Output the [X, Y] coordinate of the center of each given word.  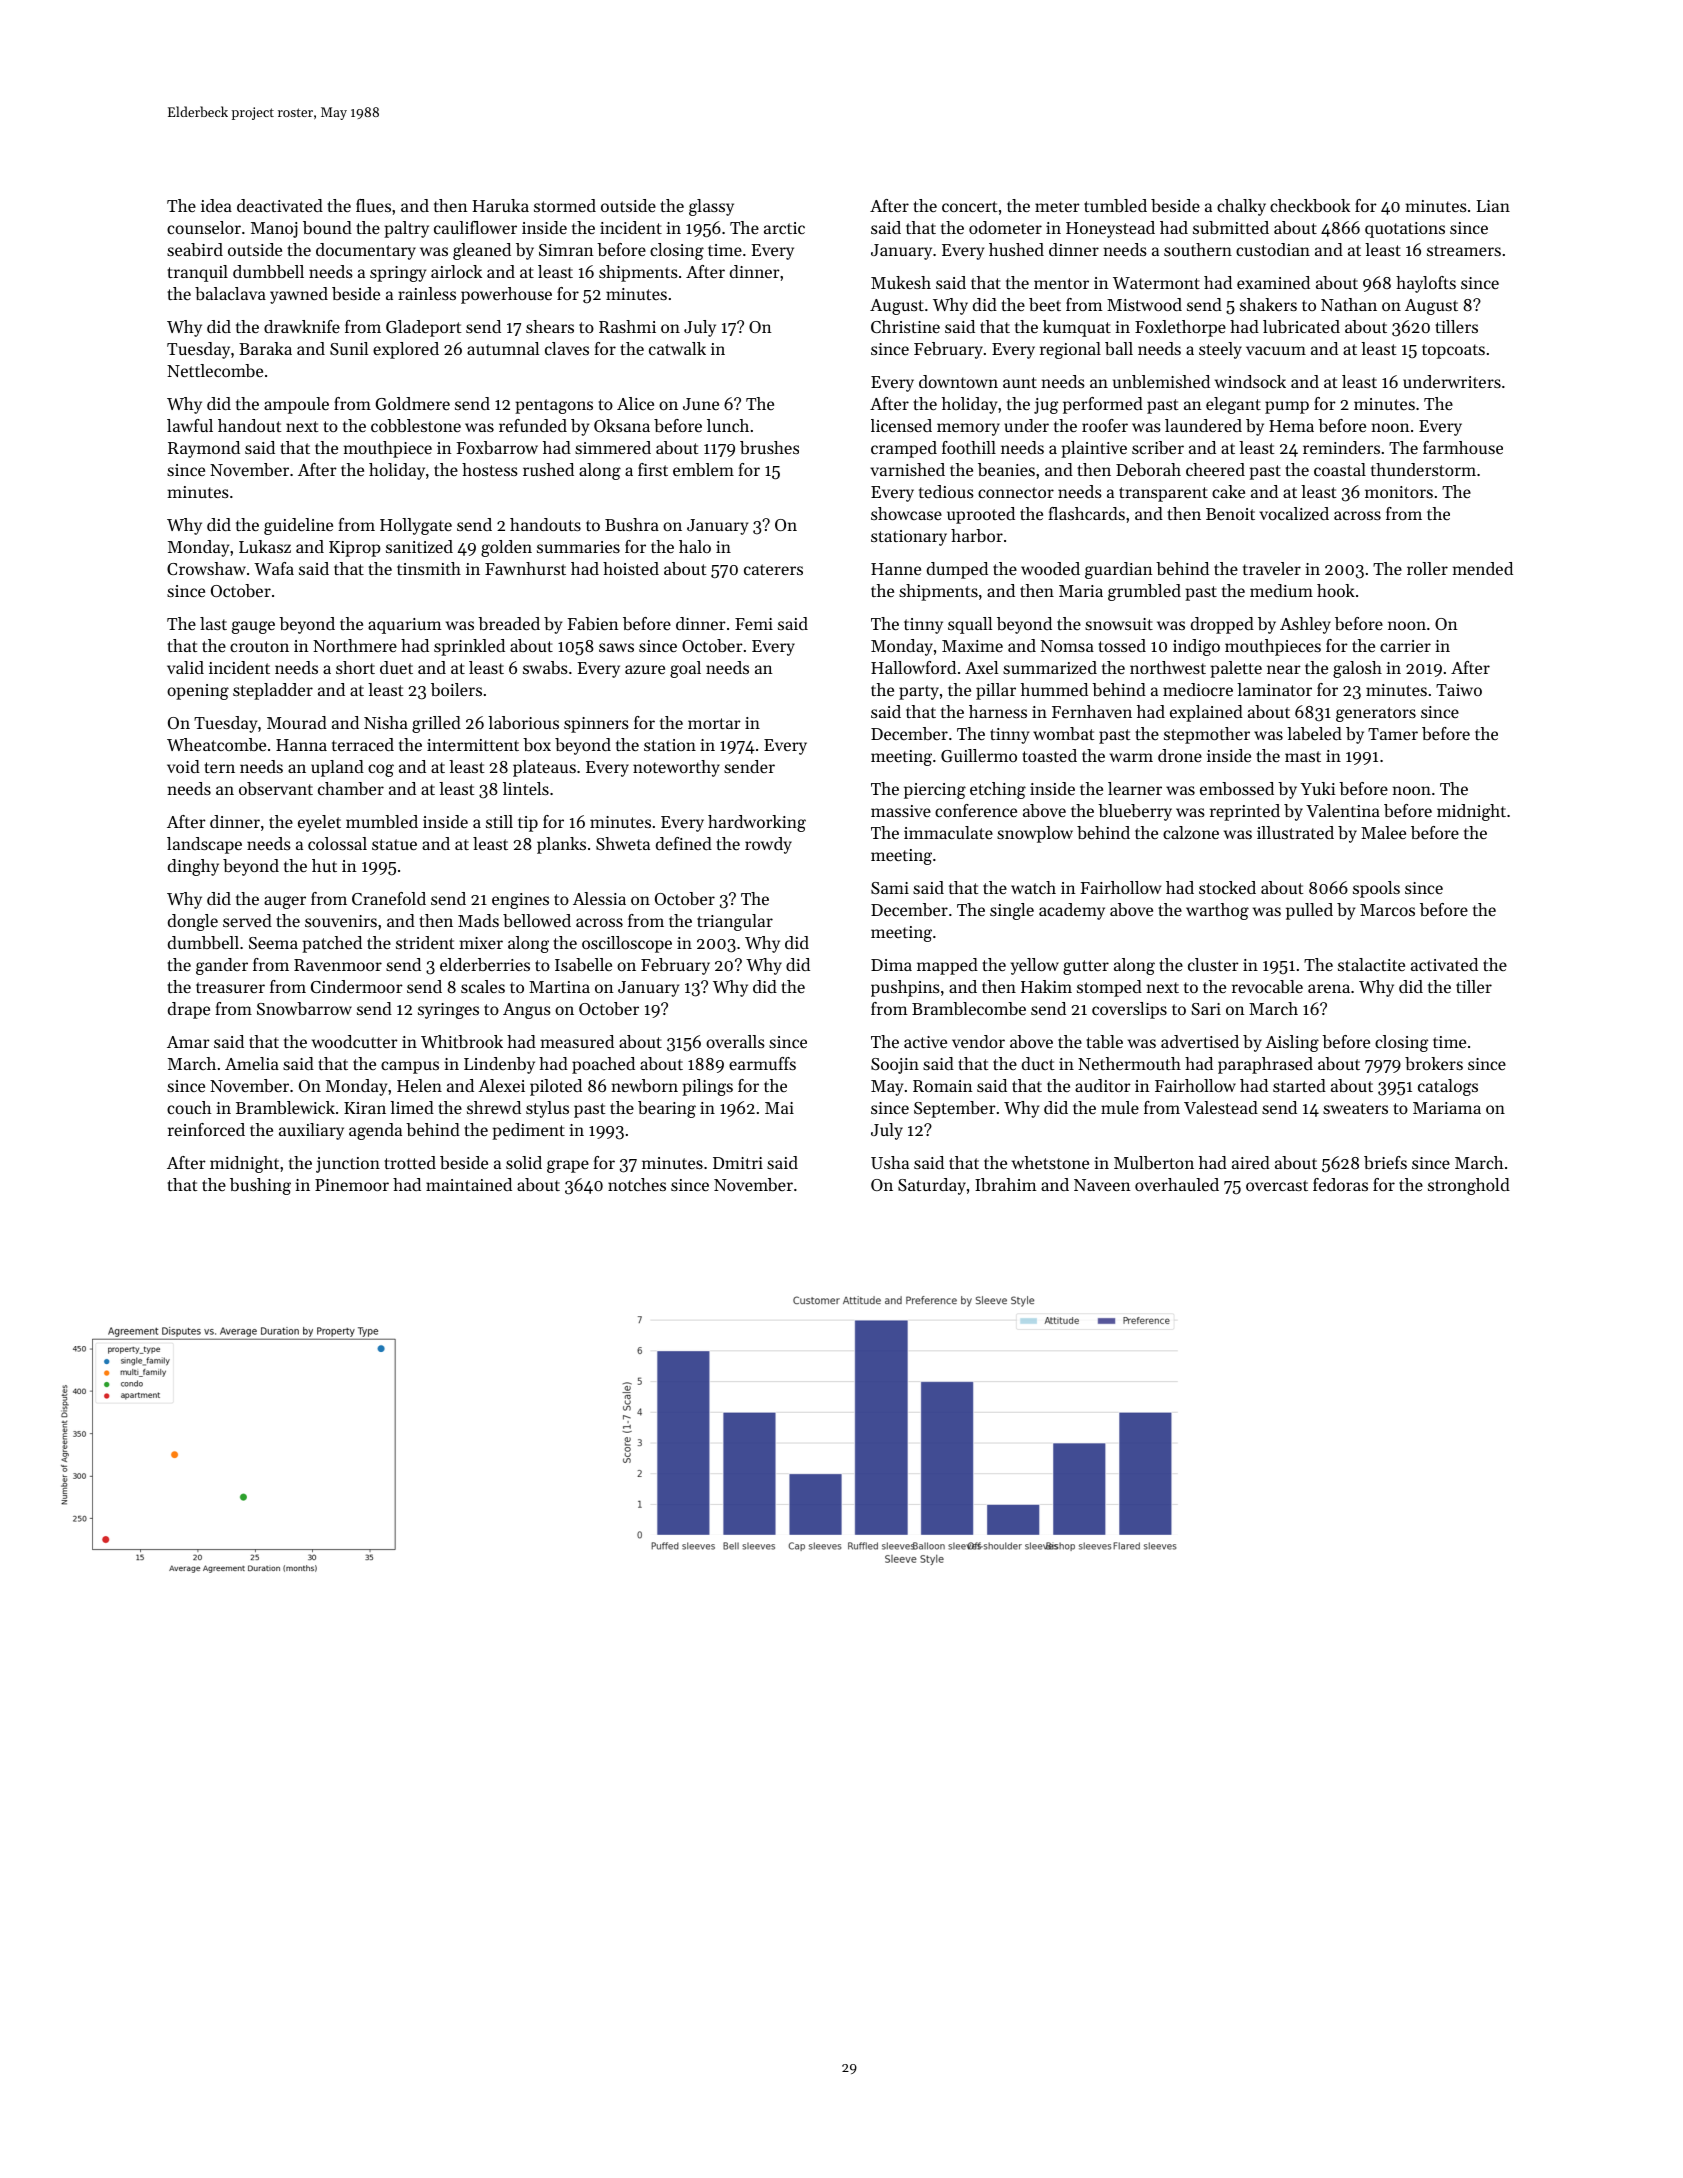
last [213, 623]
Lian [1493, 206]
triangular [735, 922]
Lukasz [265, 546]
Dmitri [738, 1163]
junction [348, 1165]
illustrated [1295, 832]
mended [1482, 568]
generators [1376, 714]
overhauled [1177, 1184]
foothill [969, 447]
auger [285, 902]
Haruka [500, 205]
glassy [711, 207]
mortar [714, 723]
